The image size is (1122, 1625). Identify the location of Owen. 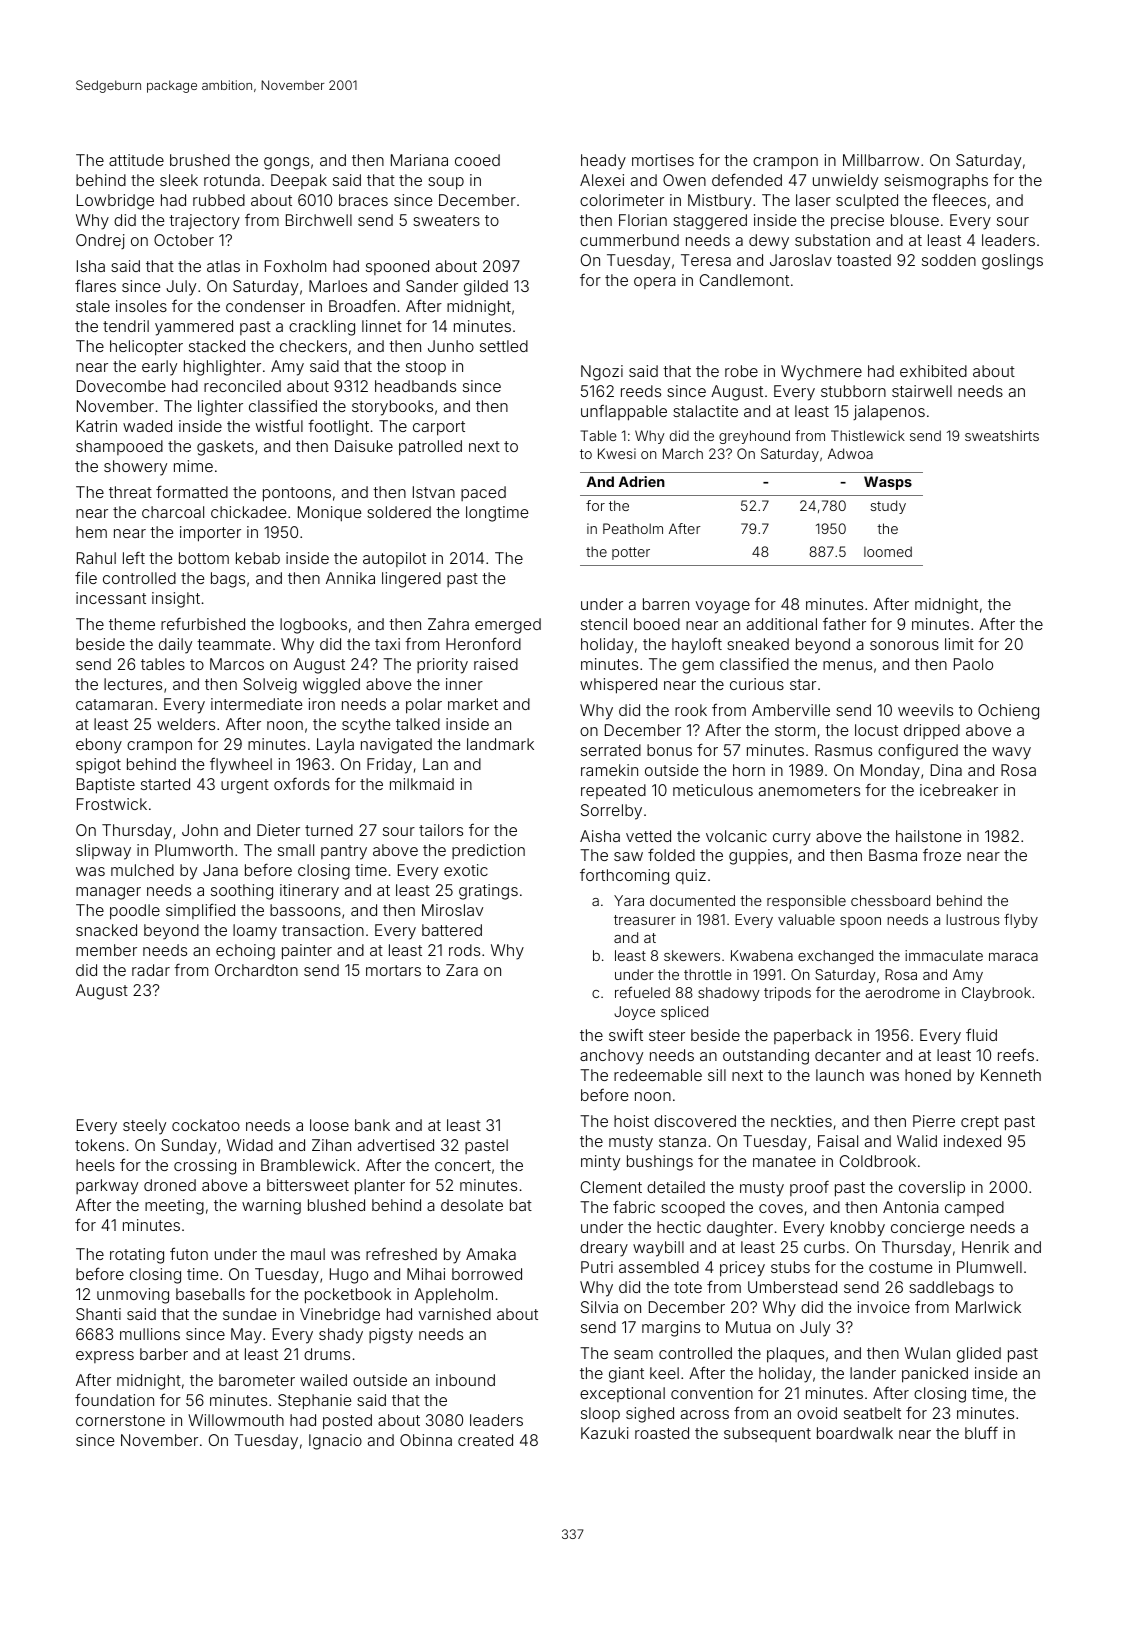
(684, 180).
